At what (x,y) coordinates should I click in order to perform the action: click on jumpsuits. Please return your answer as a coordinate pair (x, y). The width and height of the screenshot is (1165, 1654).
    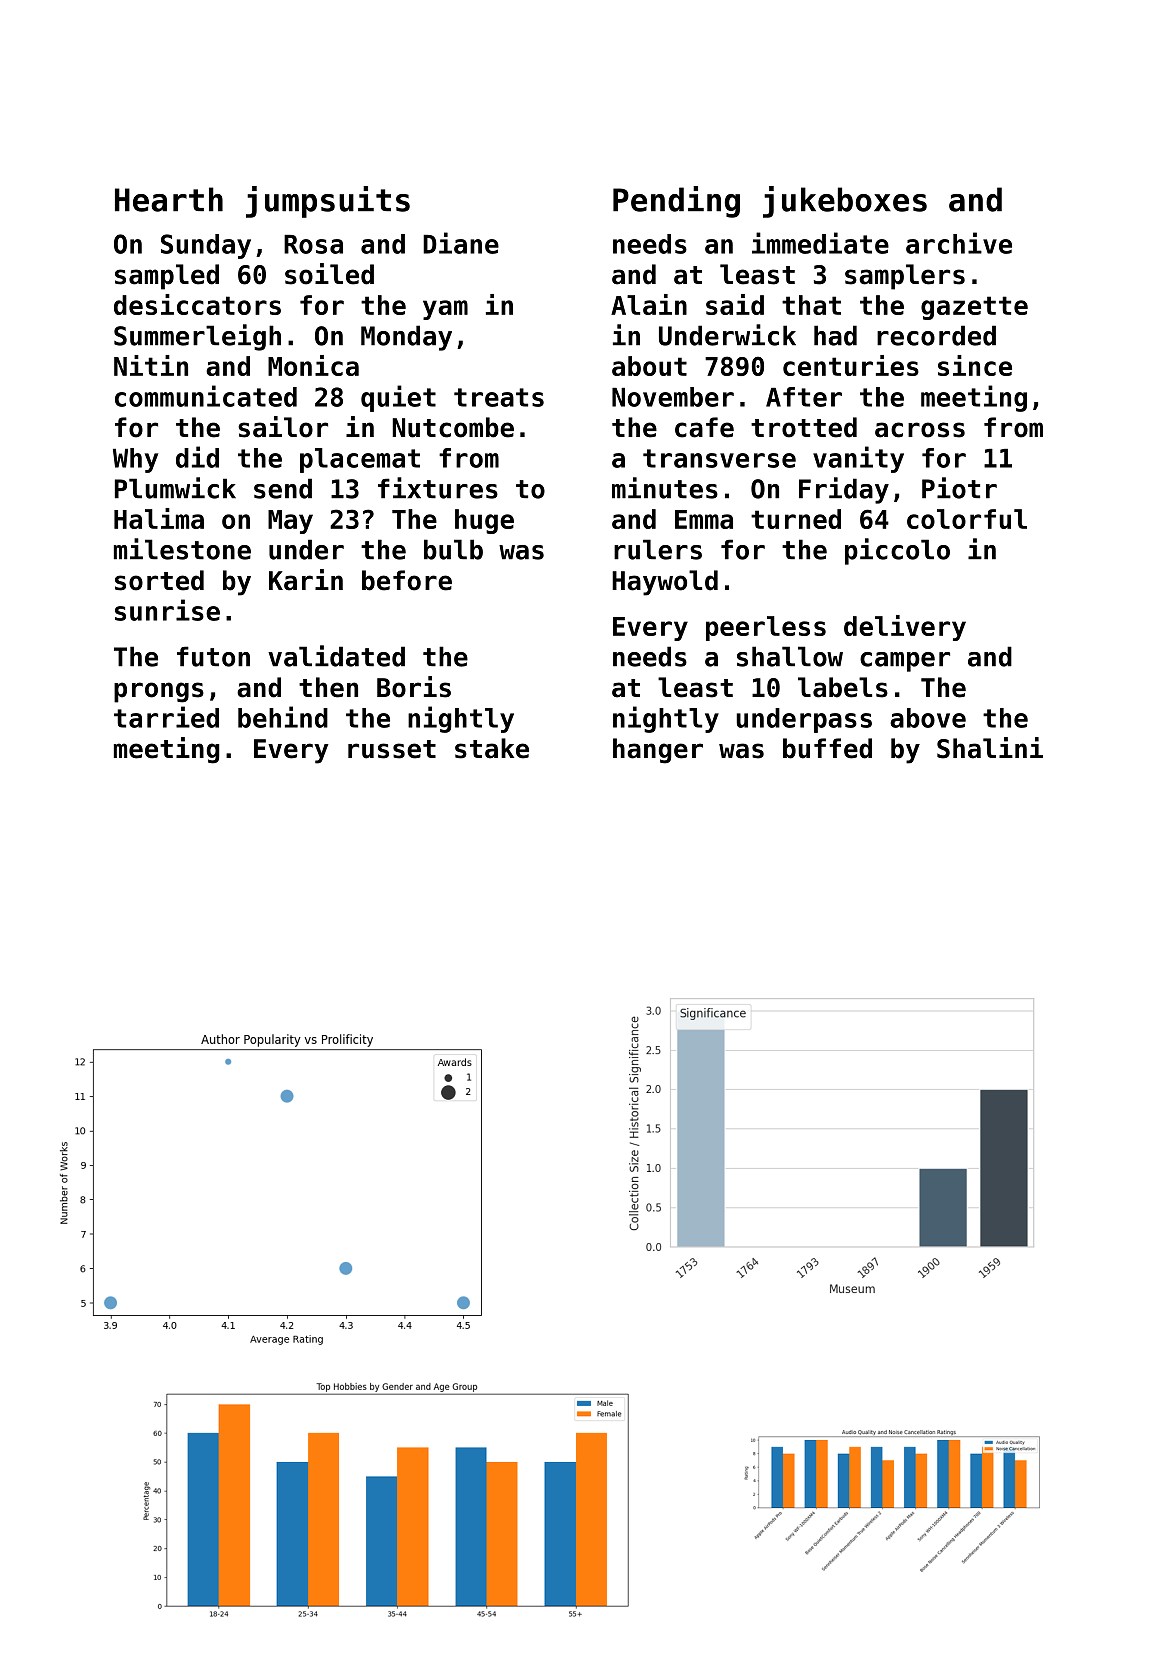
    Looking at the image, I should click on (328, 202).
